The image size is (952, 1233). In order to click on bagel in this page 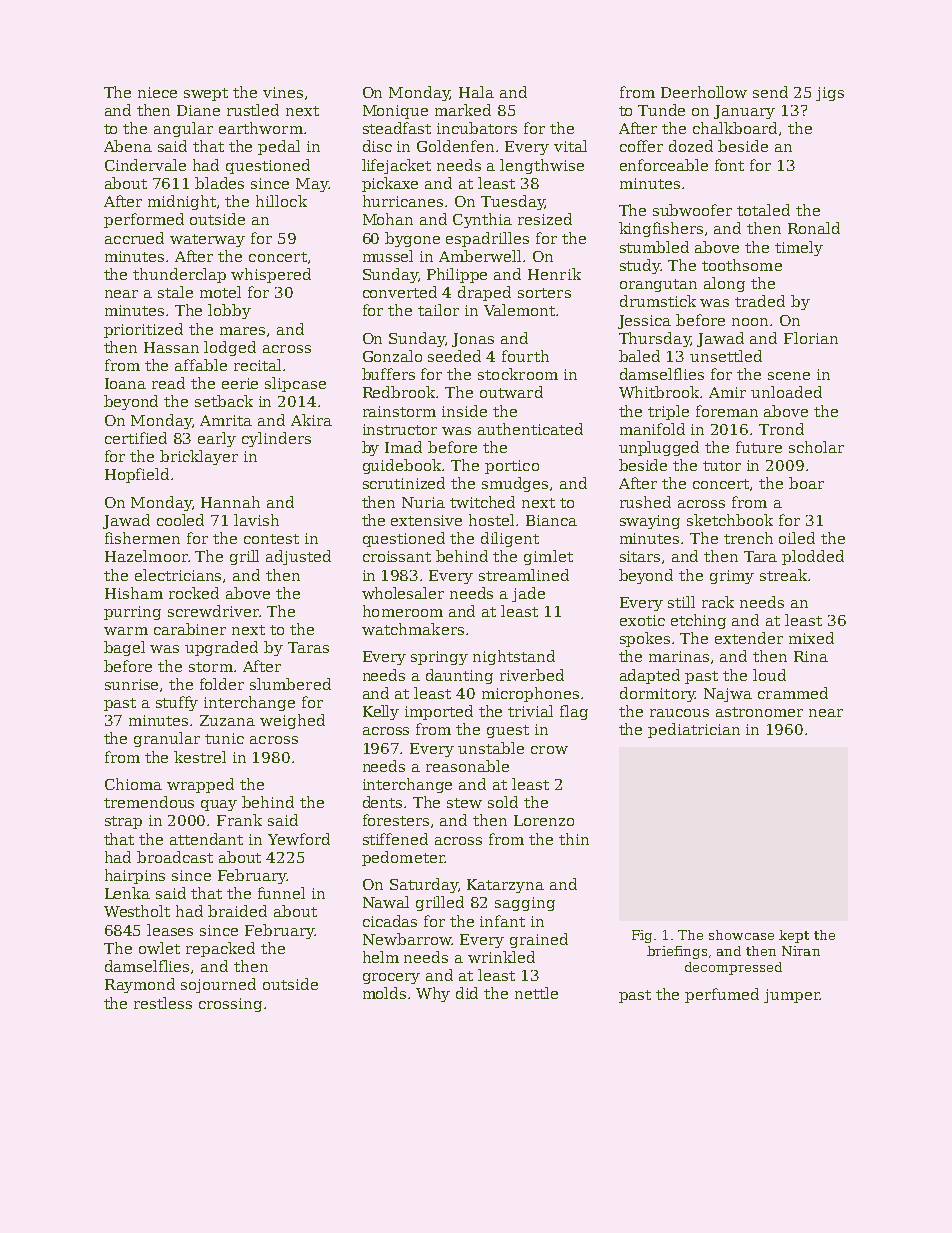, I will do `click(124, 648)`.
